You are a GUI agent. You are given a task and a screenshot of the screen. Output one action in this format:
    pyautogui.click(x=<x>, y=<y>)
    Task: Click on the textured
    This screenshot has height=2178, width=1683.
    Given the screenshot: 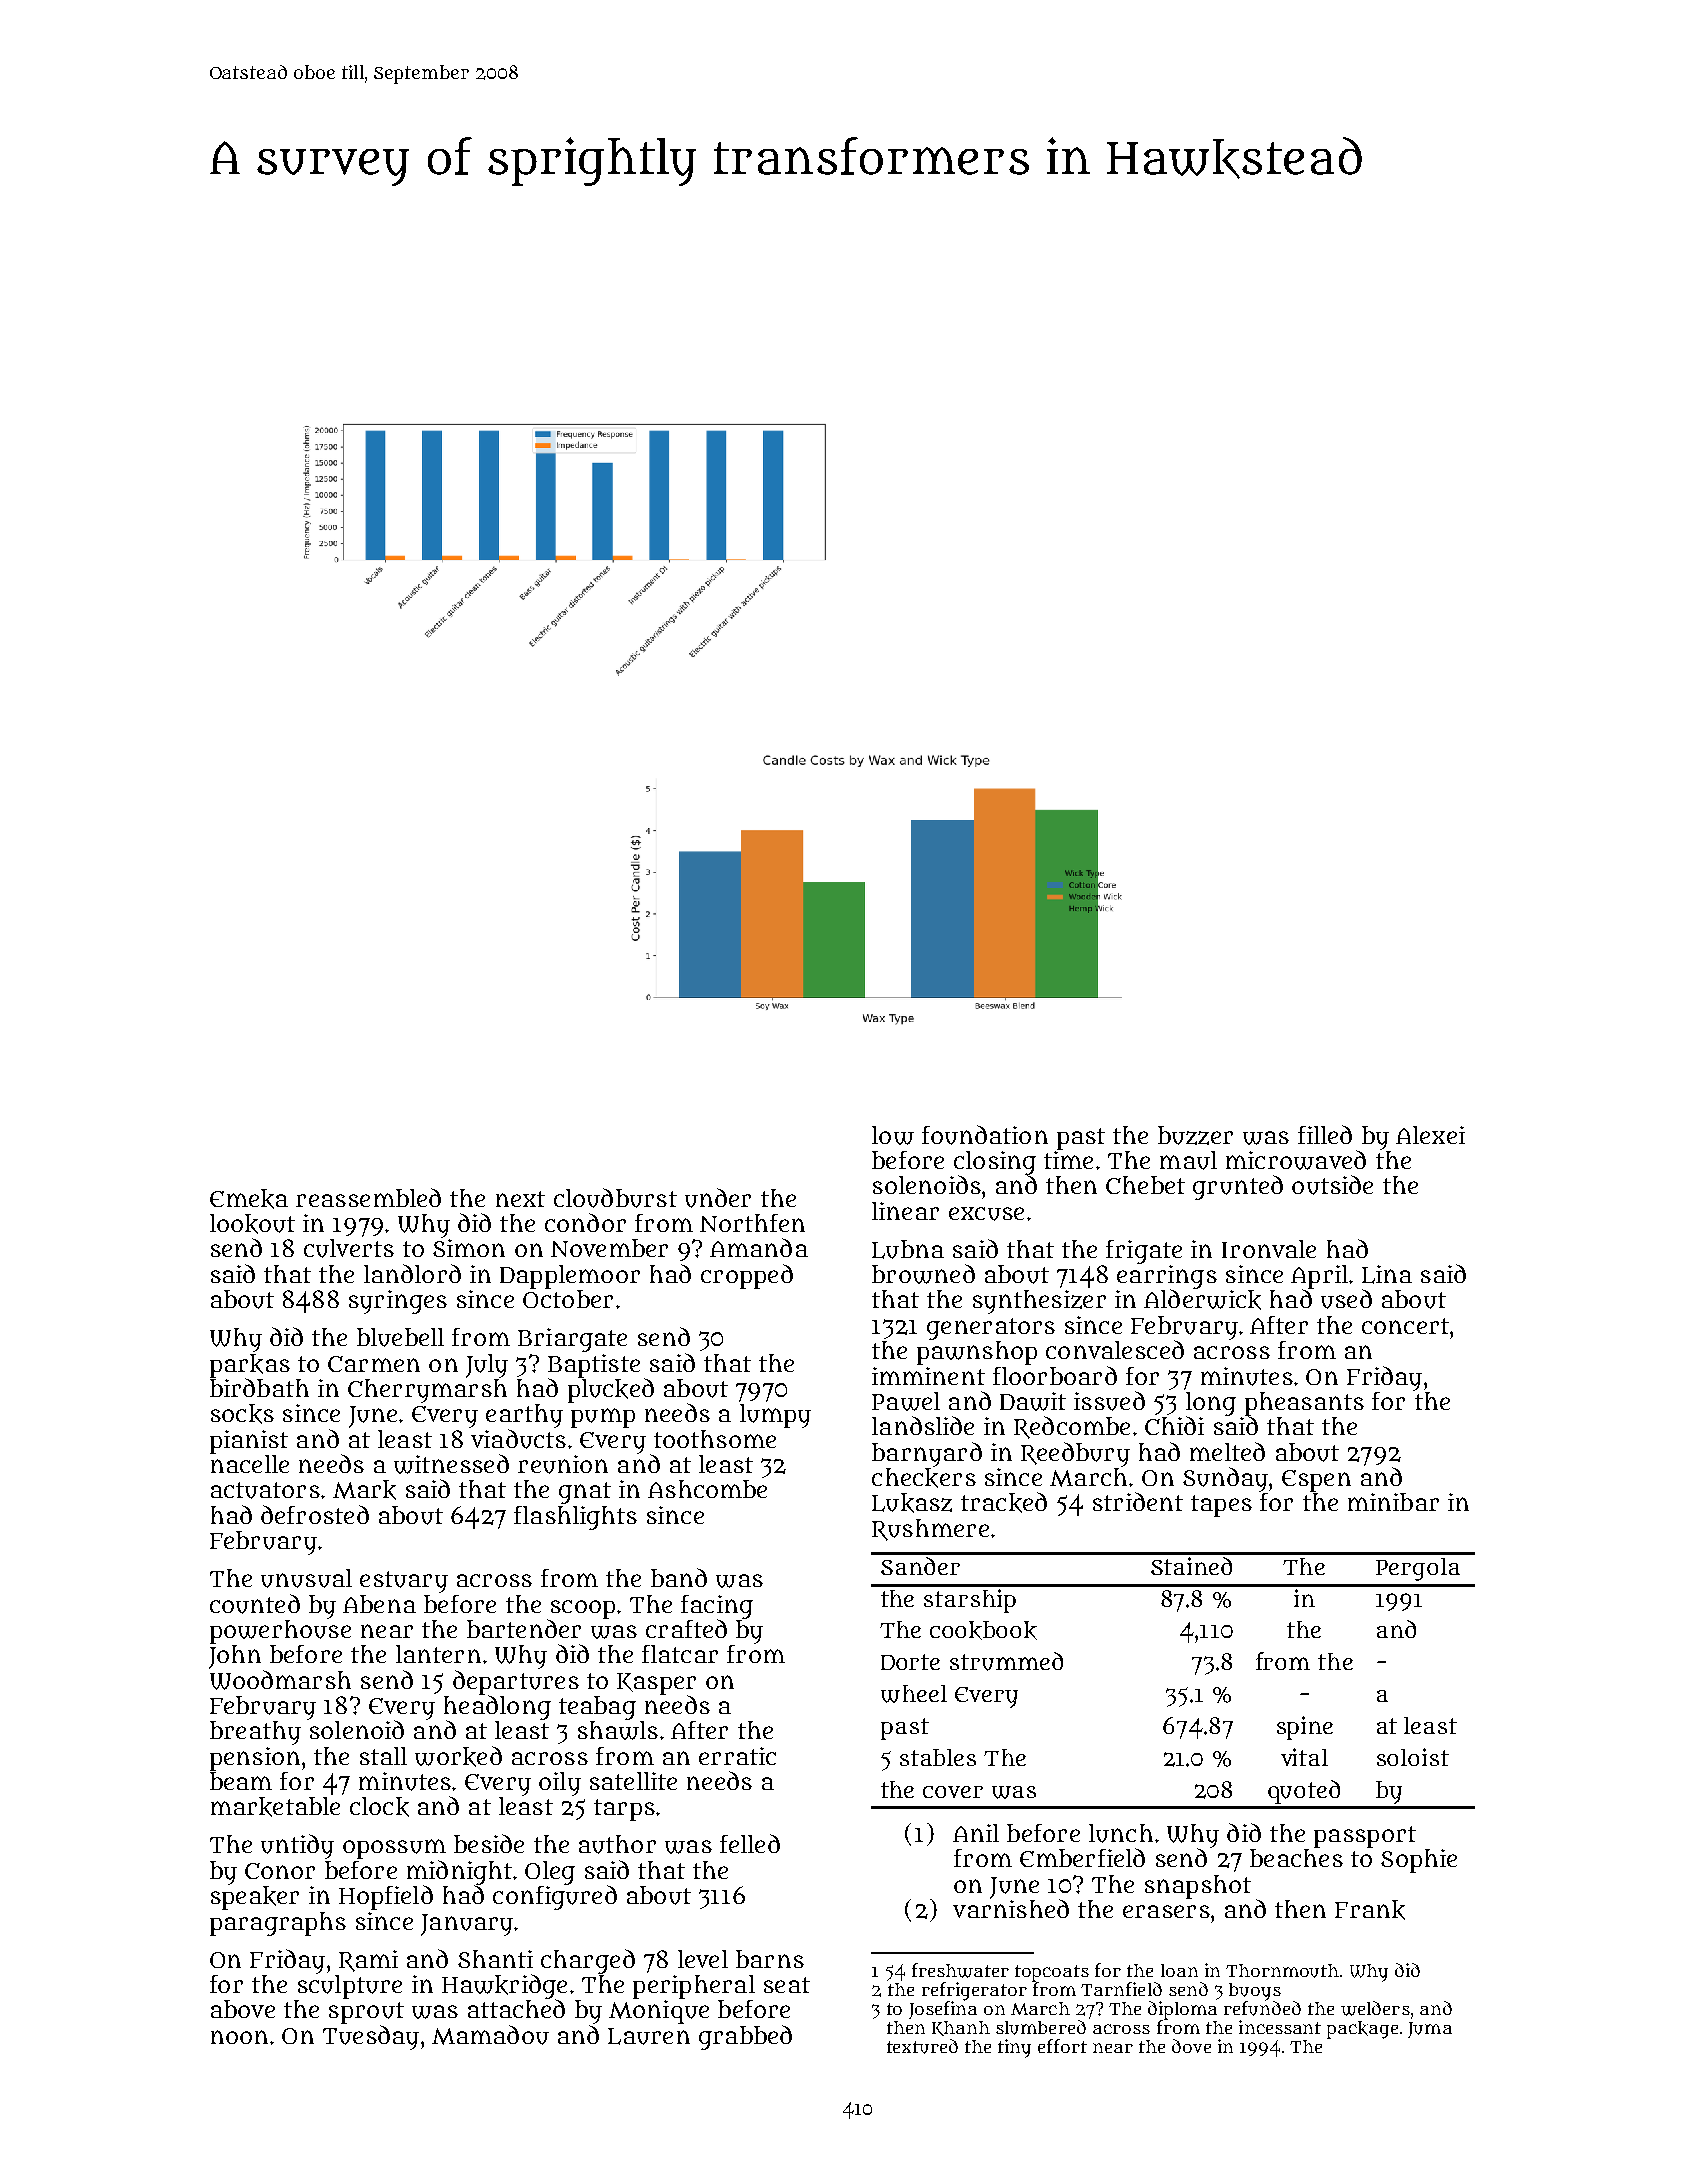 What is the action you would take?
    pyautogui.click(x=922, y=2046)
